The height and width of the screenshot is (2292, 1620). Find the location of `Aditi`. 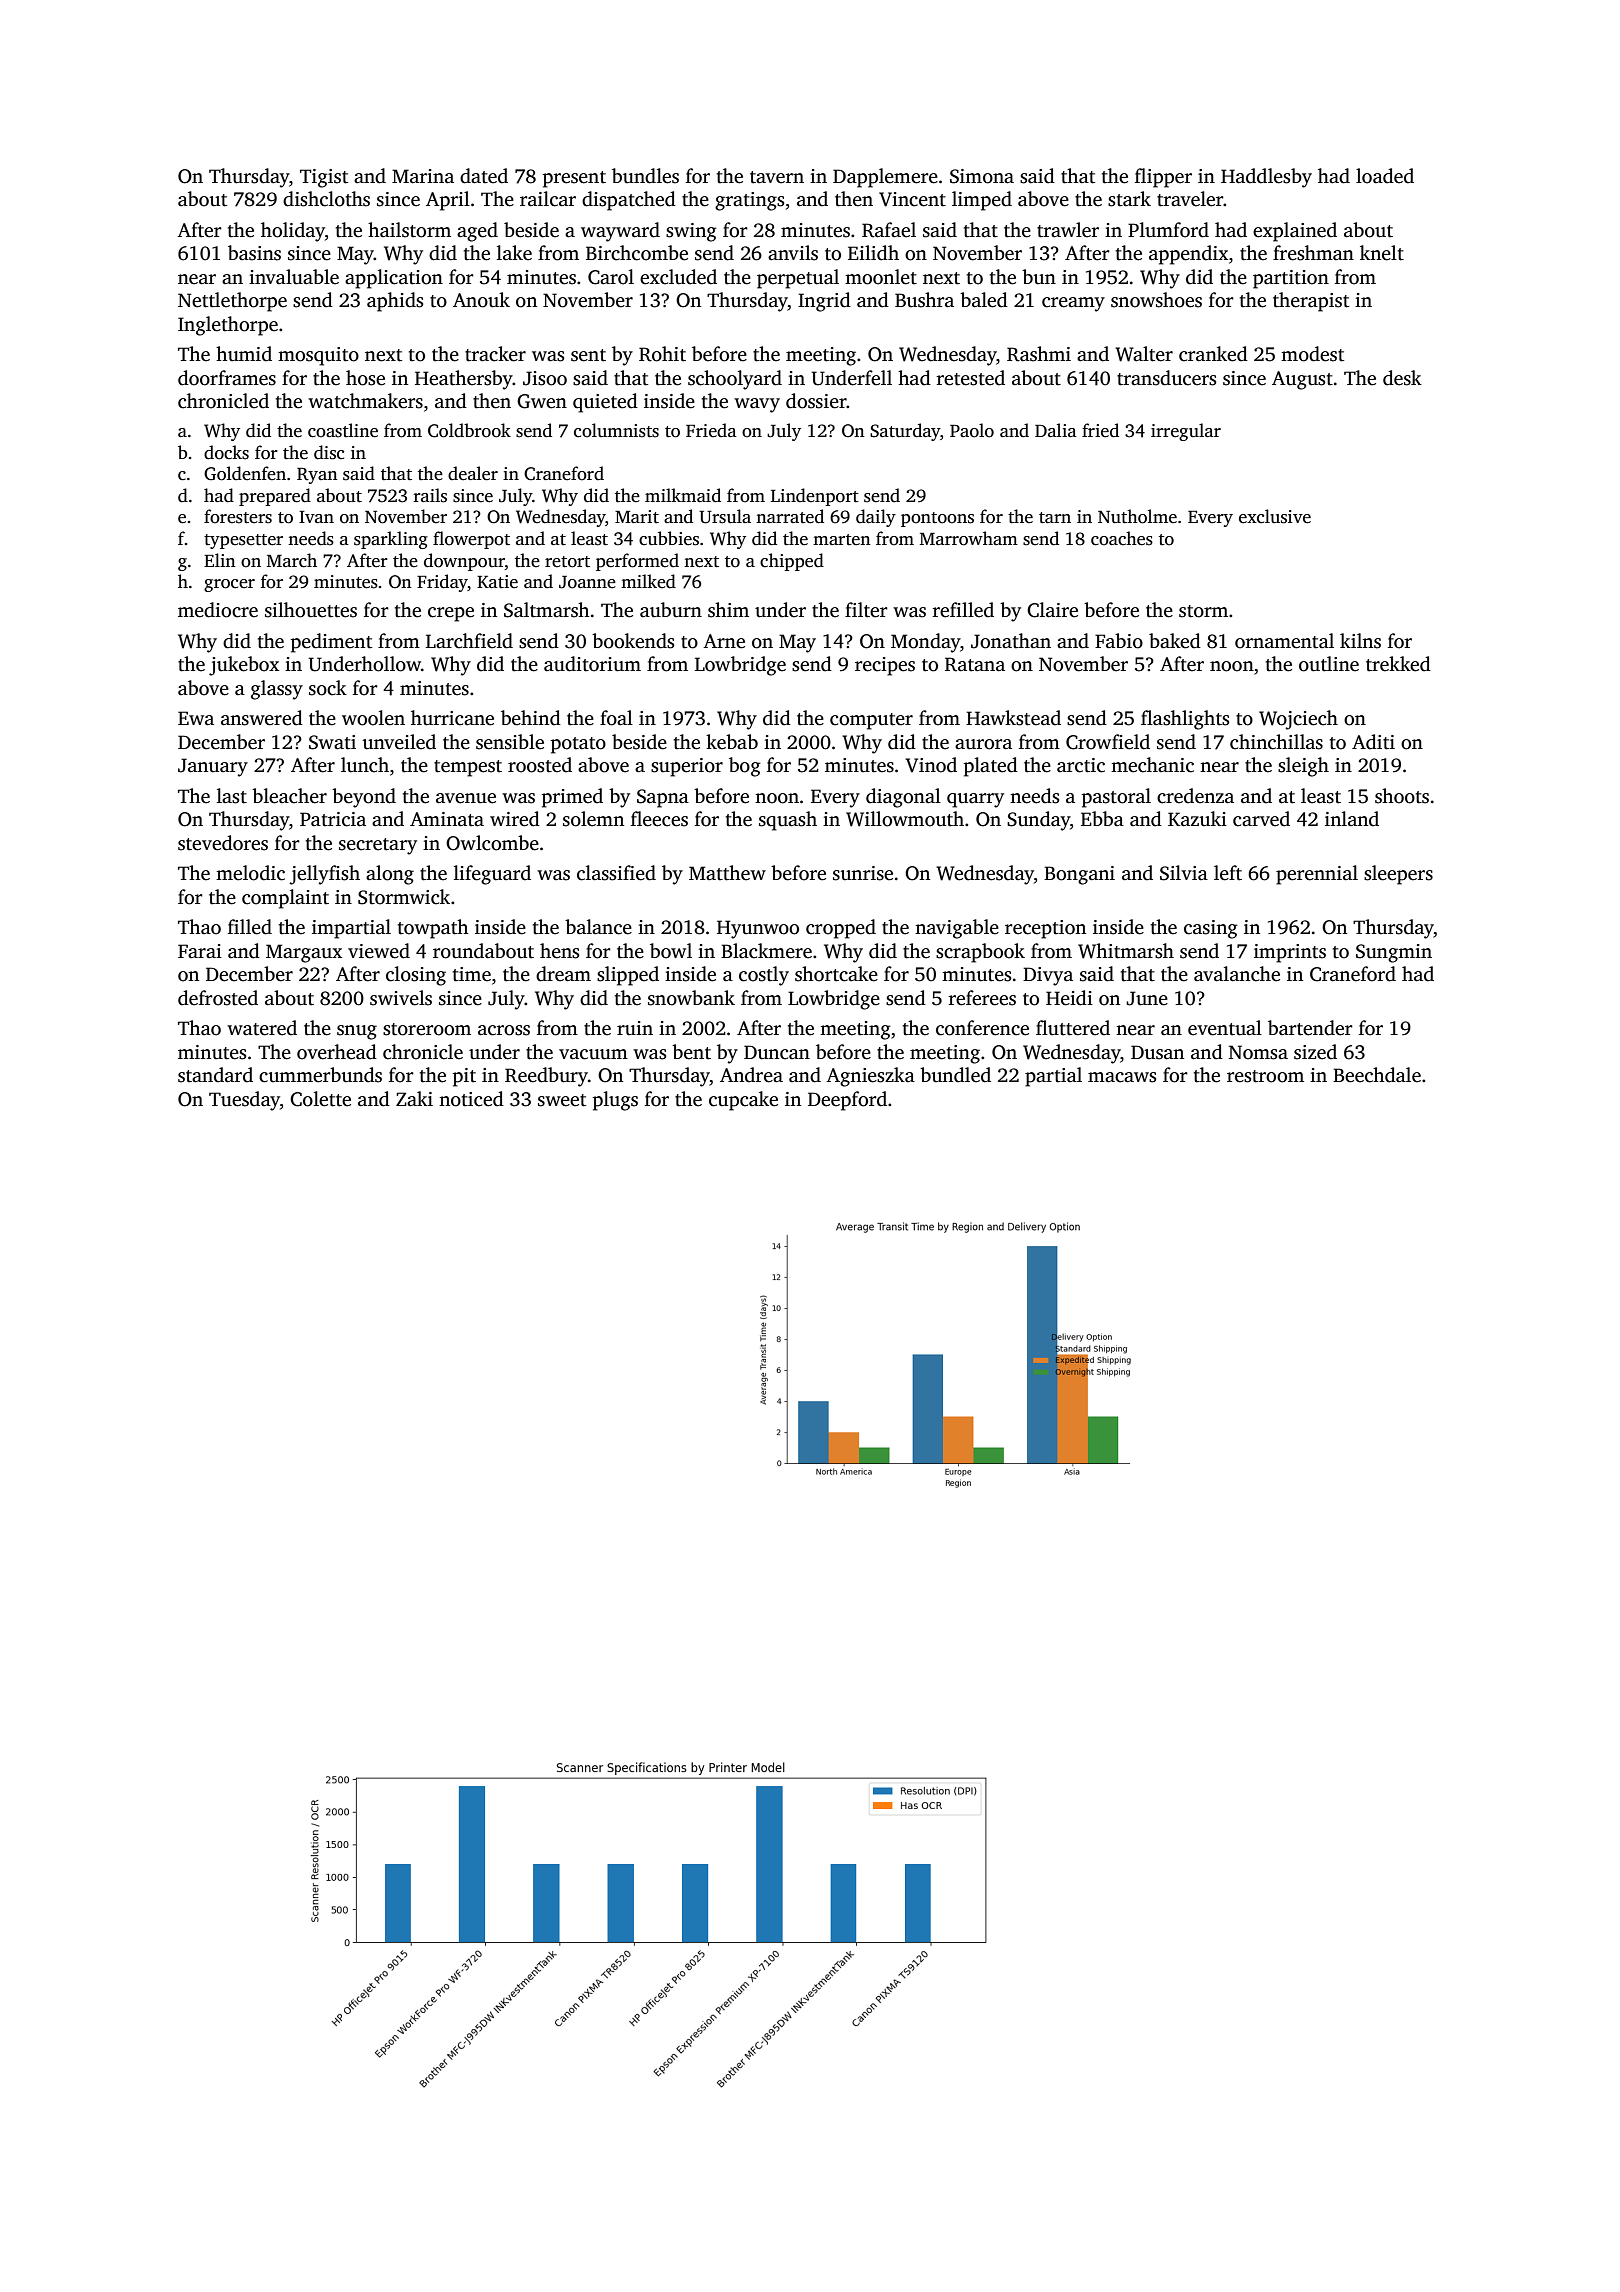

Aditi is located at coordinates (1373, 742).
